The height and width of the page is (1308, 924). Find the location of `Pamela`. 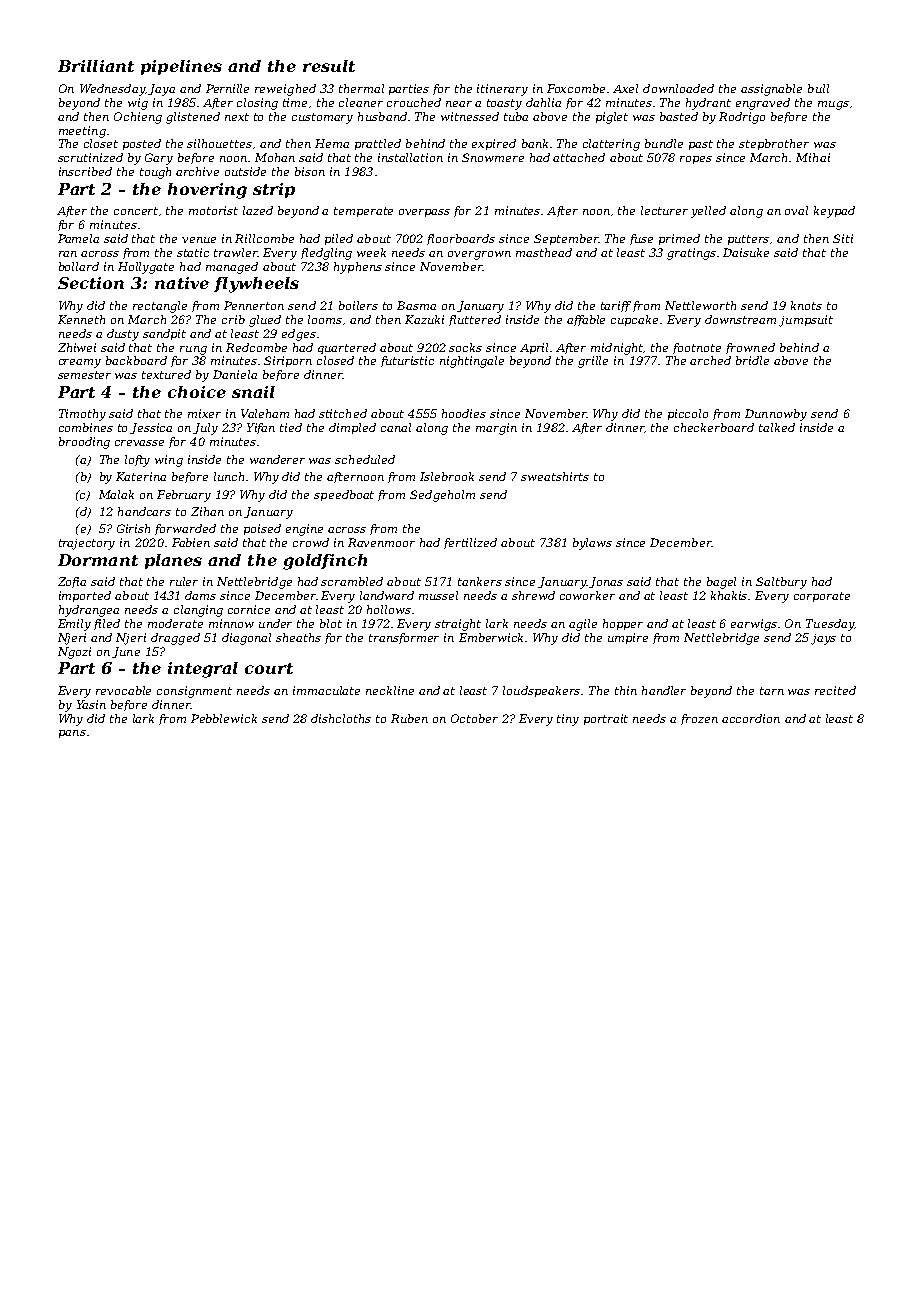

Pamela is located at coordinates (78, 238).
